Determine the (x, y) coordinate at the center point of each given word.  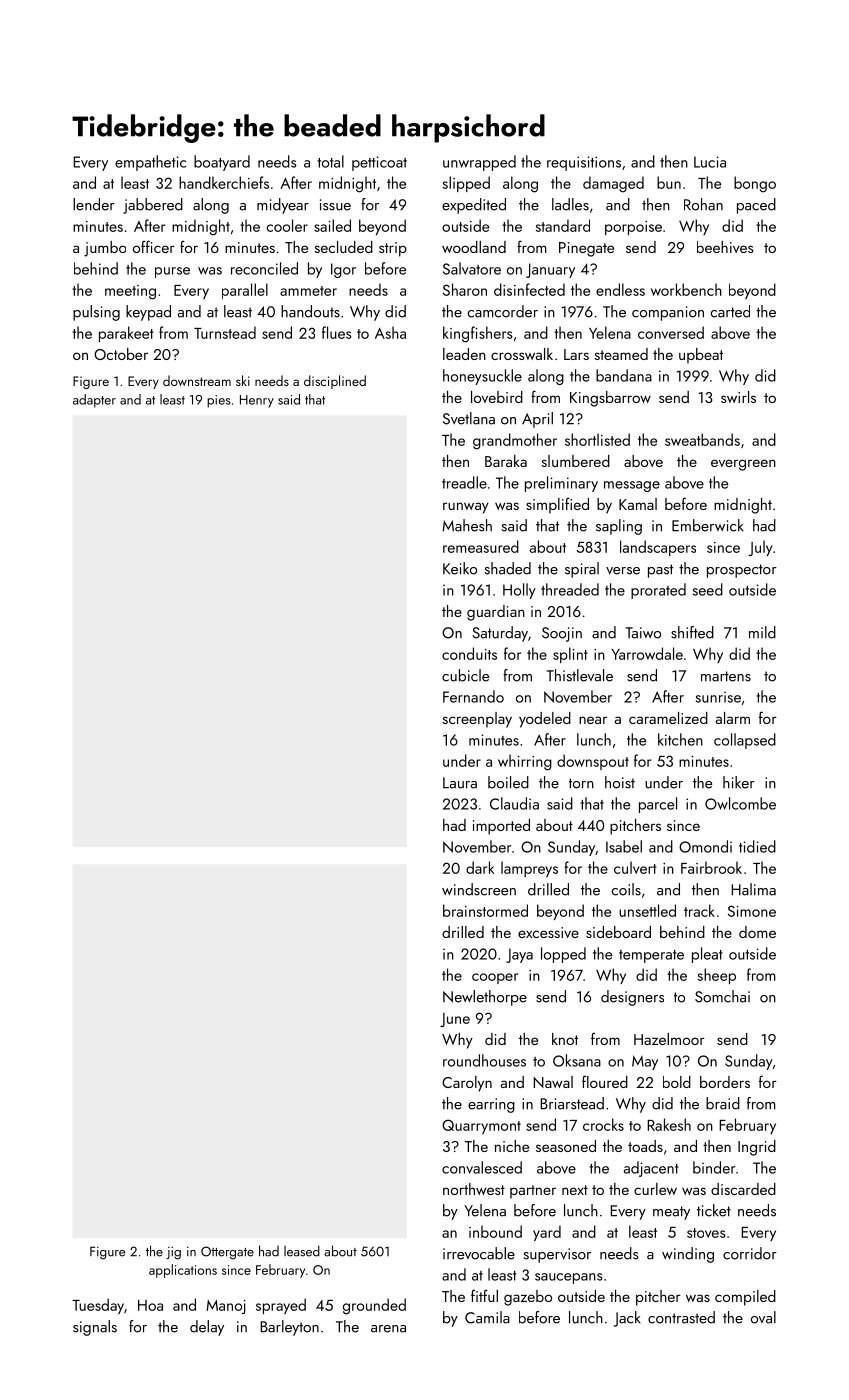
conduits (469, 653)
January (550, 270)
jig (173, 1253)
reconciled (264, 268)
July (760, 548)
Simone (752, 911)
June (455, 1020)
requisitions (584, 163)
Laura (460, 783)
